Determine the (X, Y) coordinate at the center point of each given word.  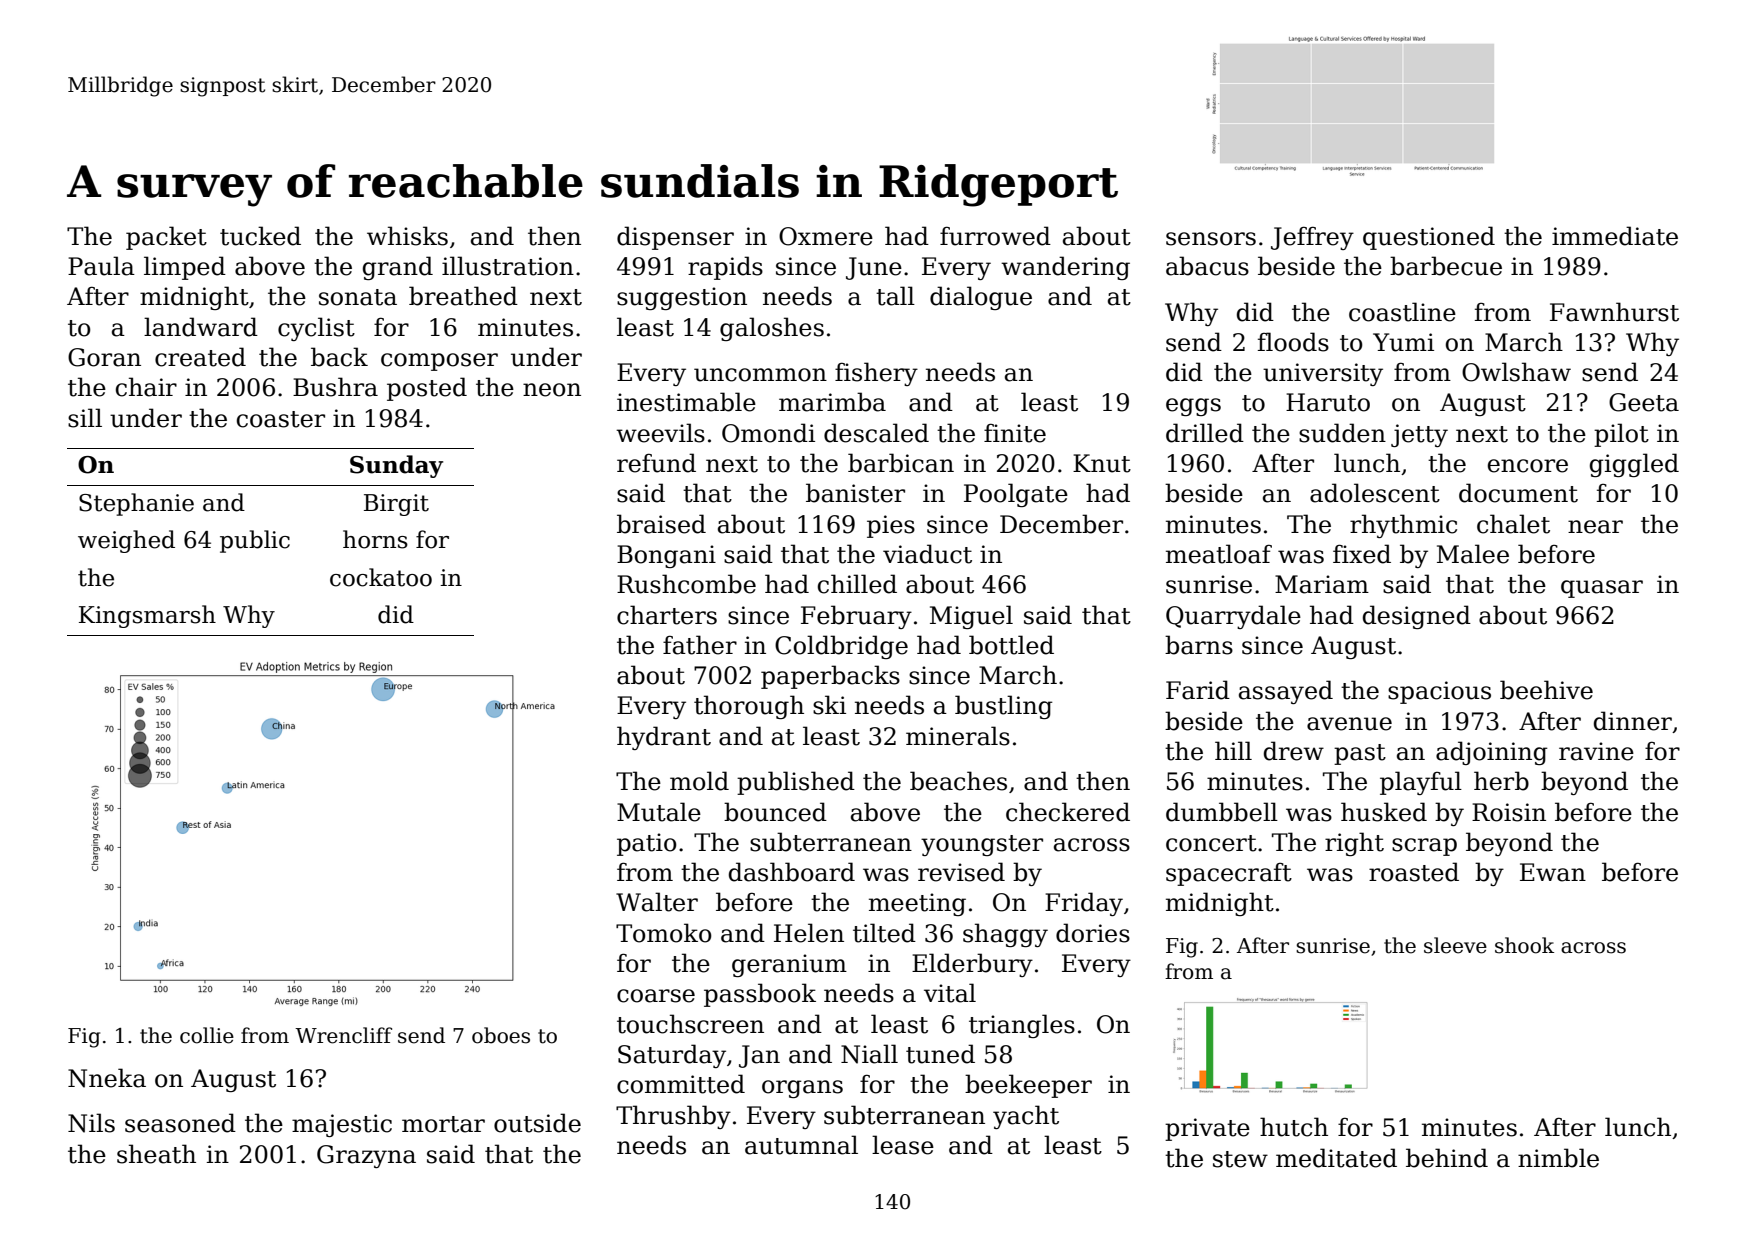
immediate (1615, 236)
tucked (260, 236)
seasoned (180, 1123)
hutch (1294, 1127)
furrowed (995, 236)
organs (802, 1089)
